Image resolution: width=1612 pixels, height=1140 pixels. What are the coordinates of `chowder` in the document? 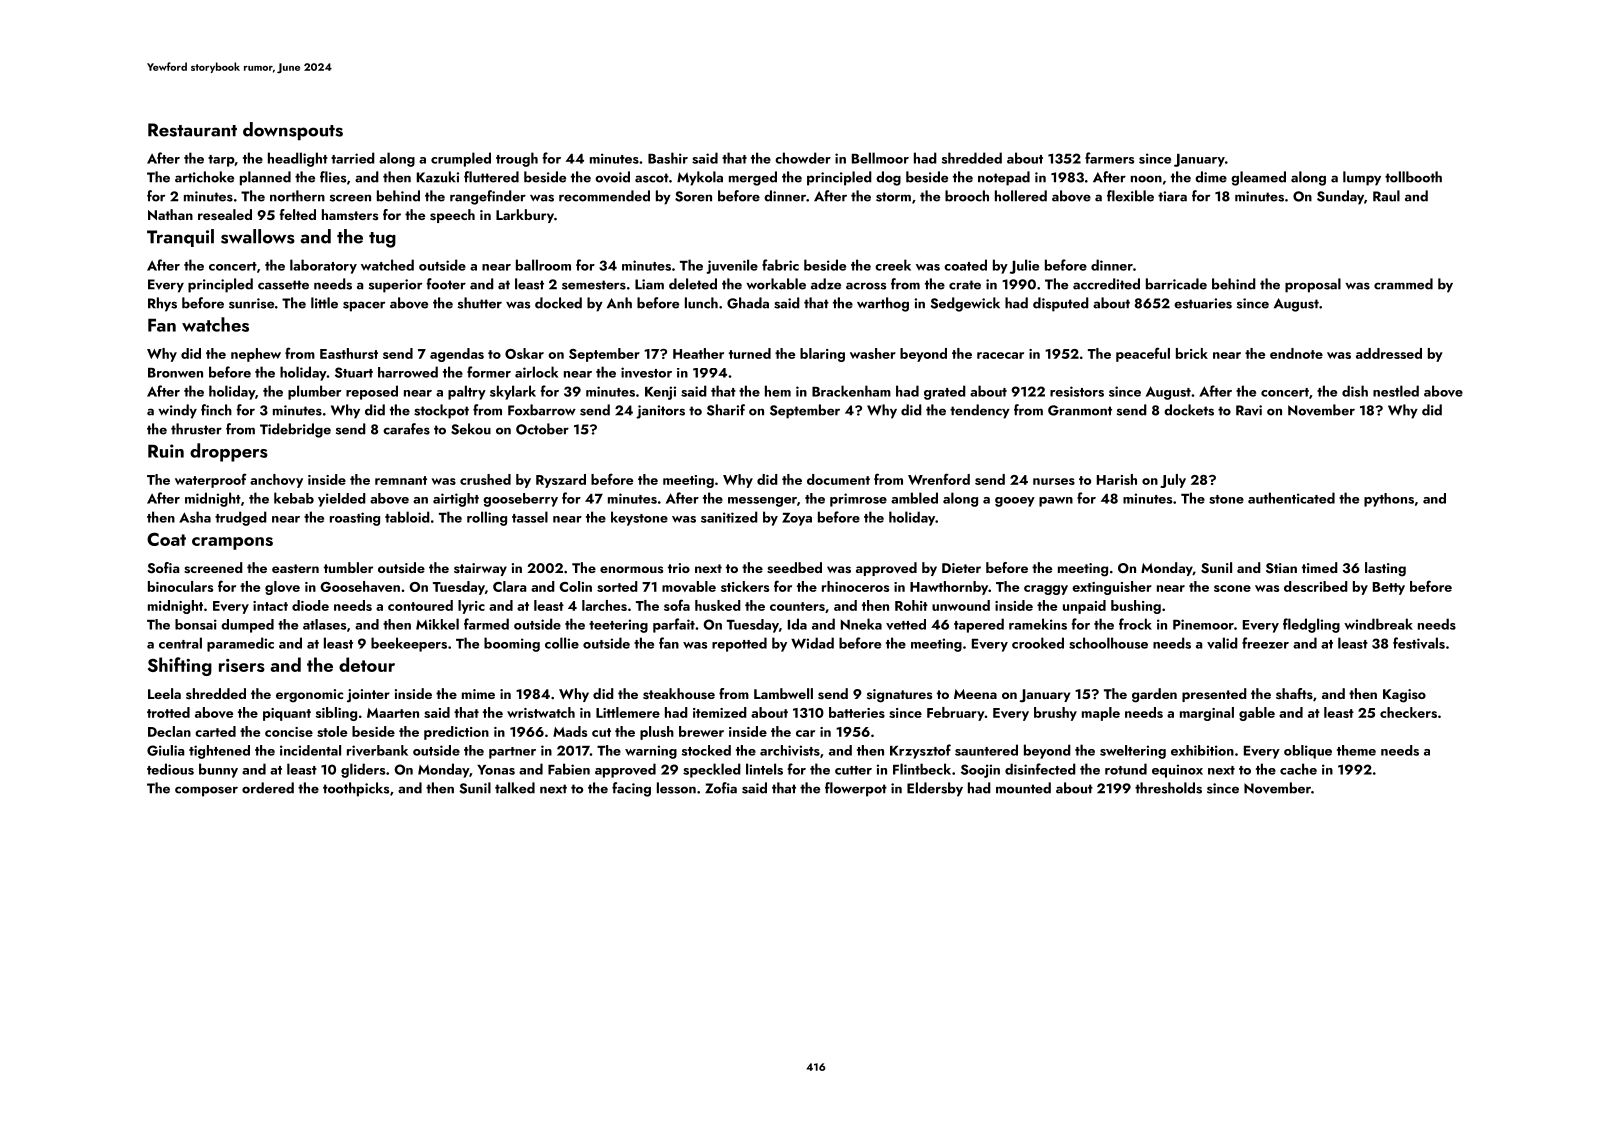 It's located at (803, 158).
